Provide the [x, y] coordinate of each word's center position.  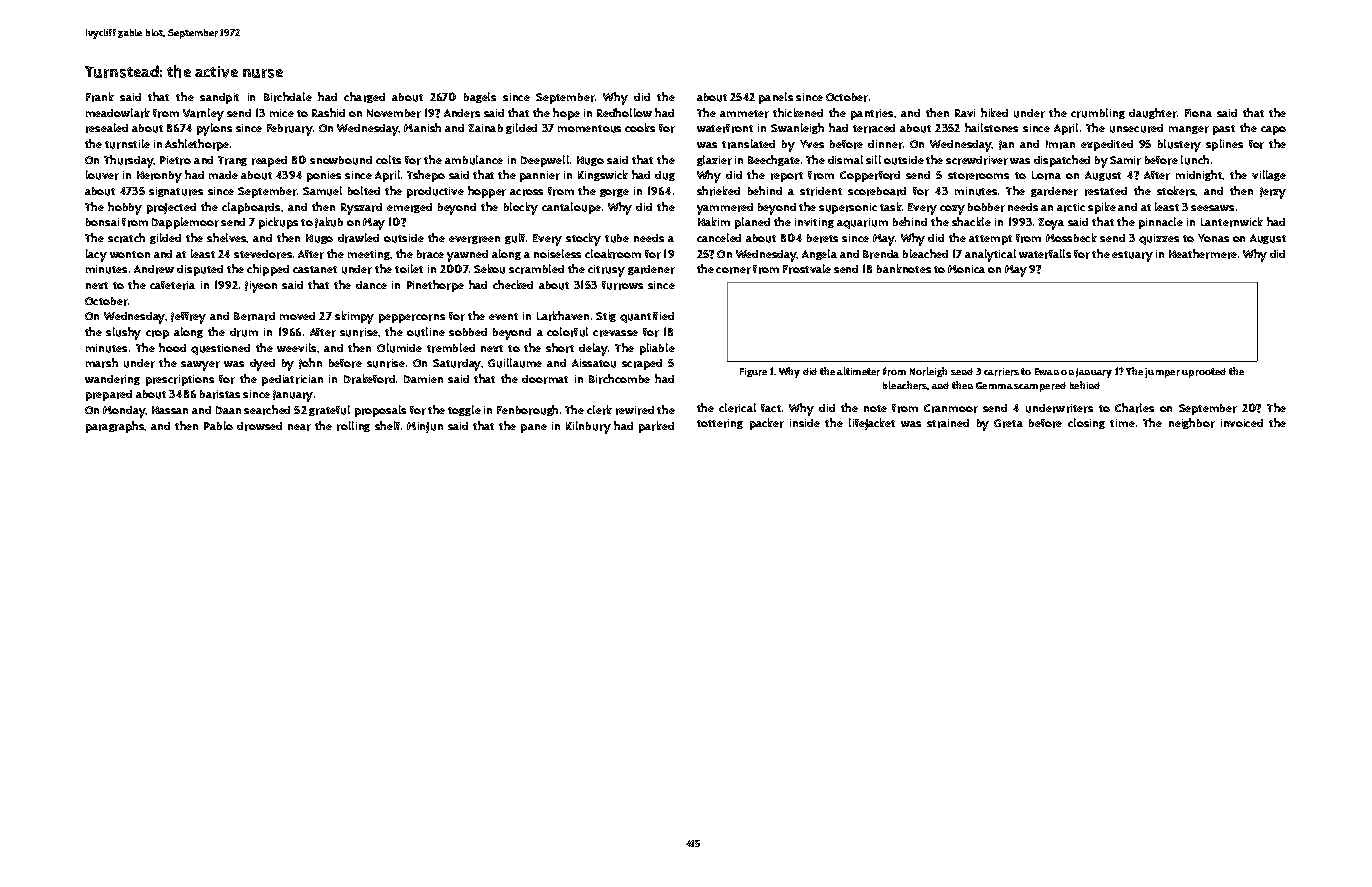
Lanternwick [1232, 222]
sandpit [219, 98]
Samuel [322, 191]
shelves [227, 237]
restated [1106, 191]
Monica [966, 269]
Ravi [965, 113]
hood [172, 347]
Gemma [994, 385]
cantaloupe [571, 208]
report [787, 177]
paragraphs [115, 427]
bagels [480, 97]
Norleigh [928, 372]
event [503, 316]
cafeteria [172, 285]
